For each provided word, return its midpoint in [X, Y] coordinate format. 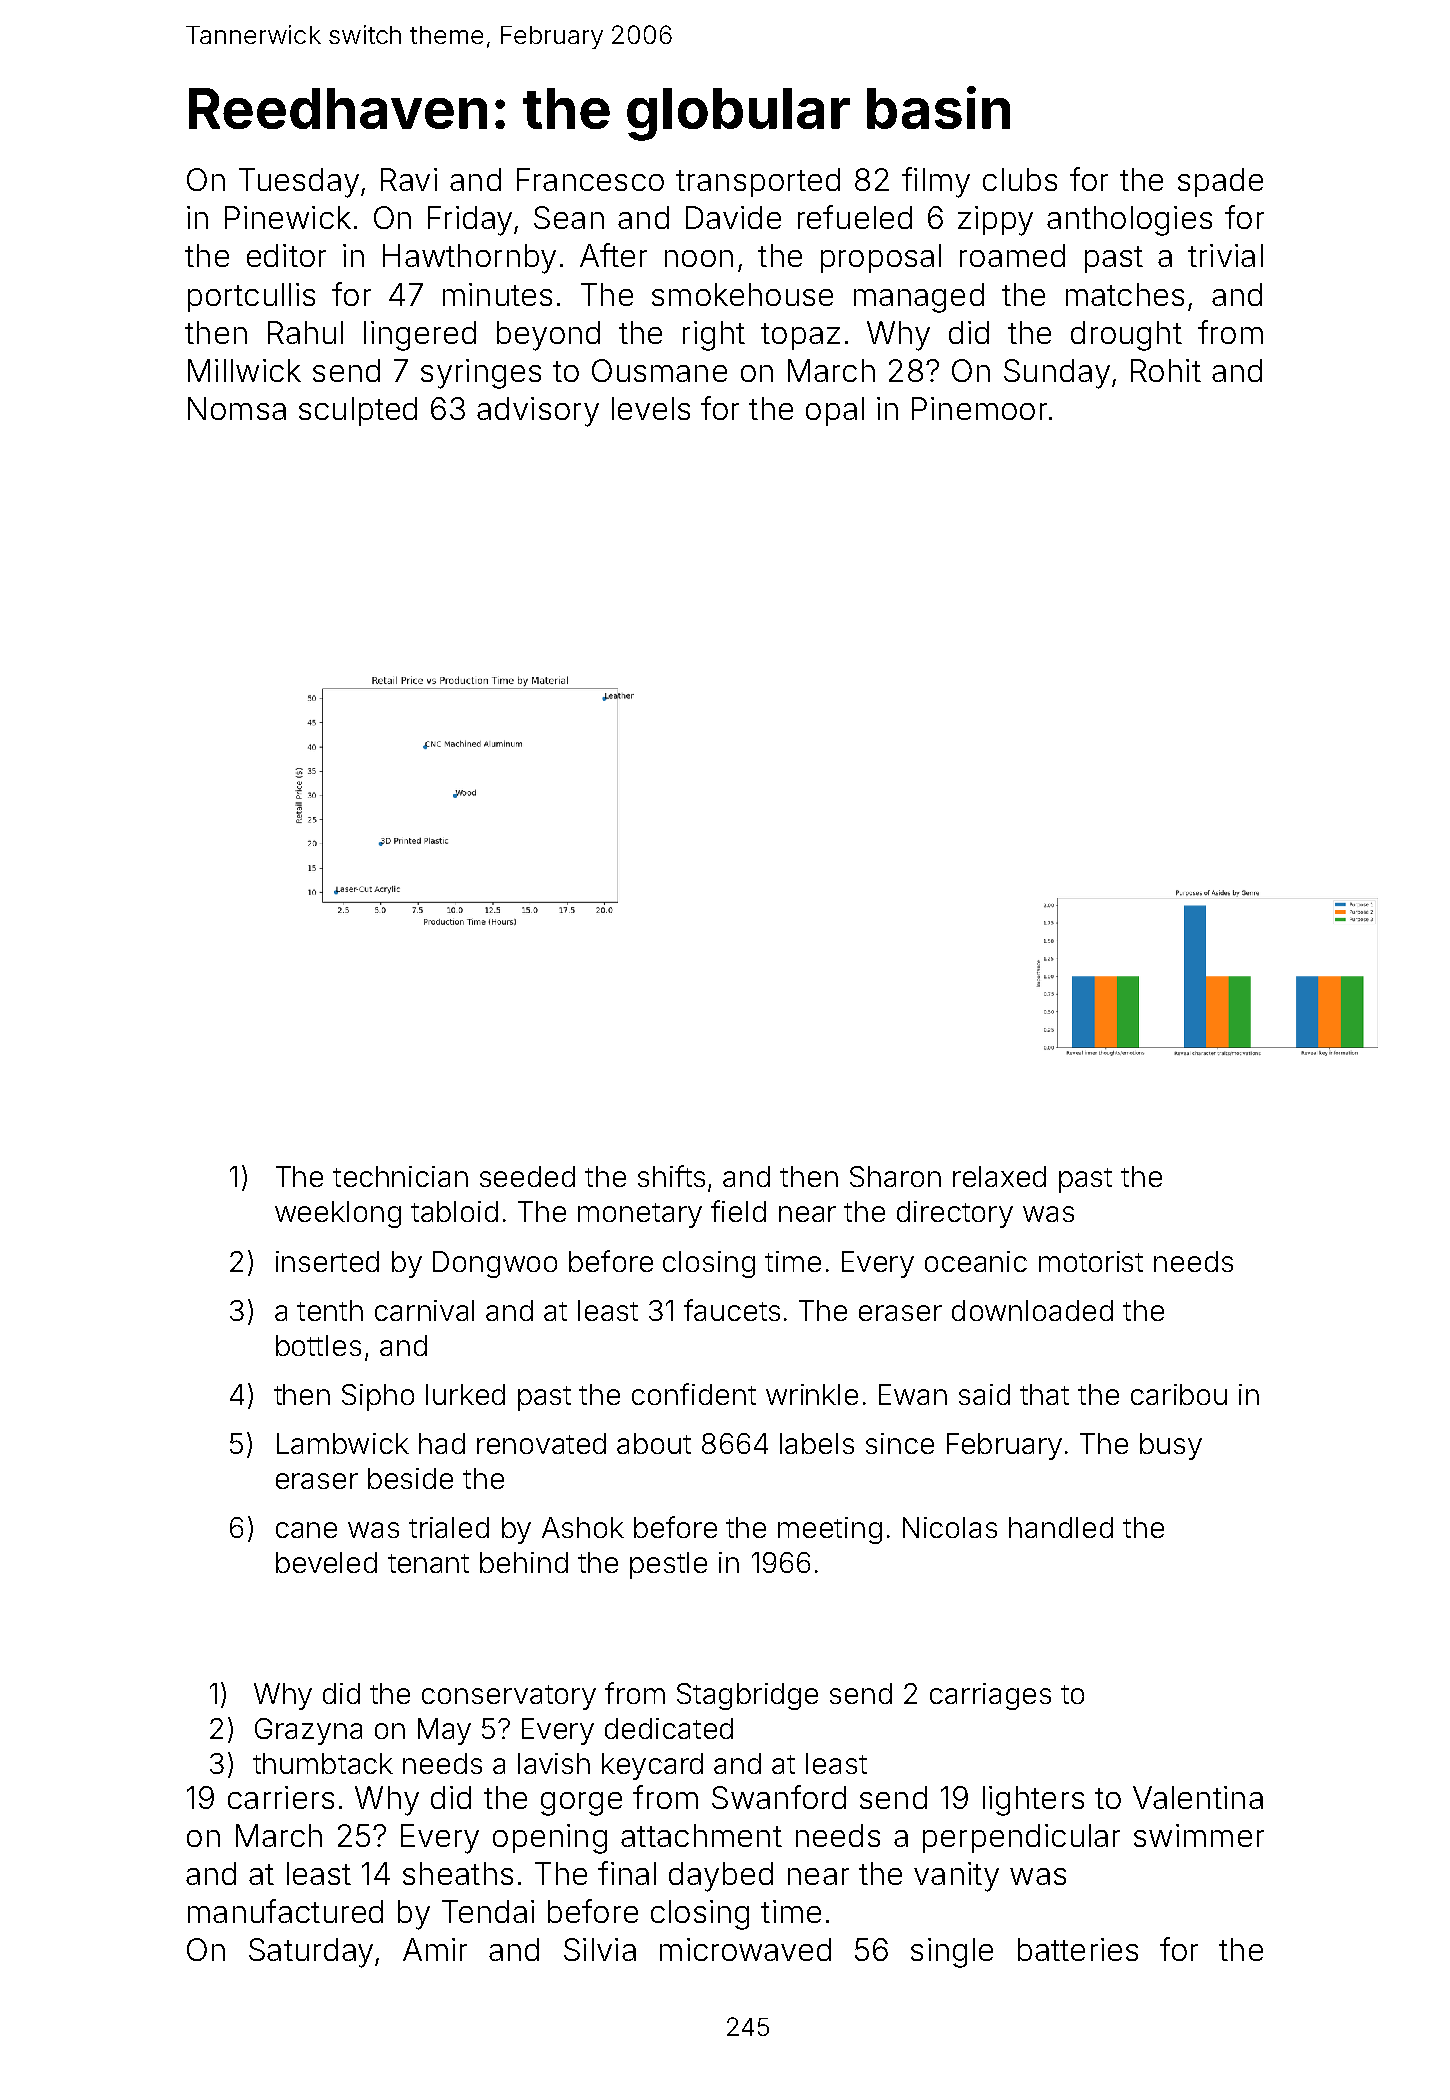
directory [955, 1214]
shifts [671, 1176]
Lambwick [343, 1443]
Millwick [244, 370]
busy [1171, 1446]
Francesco [590, 179]
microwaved [745, 1949]
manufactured [285, 1911]
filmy [936, 182]
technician [400, 1176]
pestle [668, 1565]
